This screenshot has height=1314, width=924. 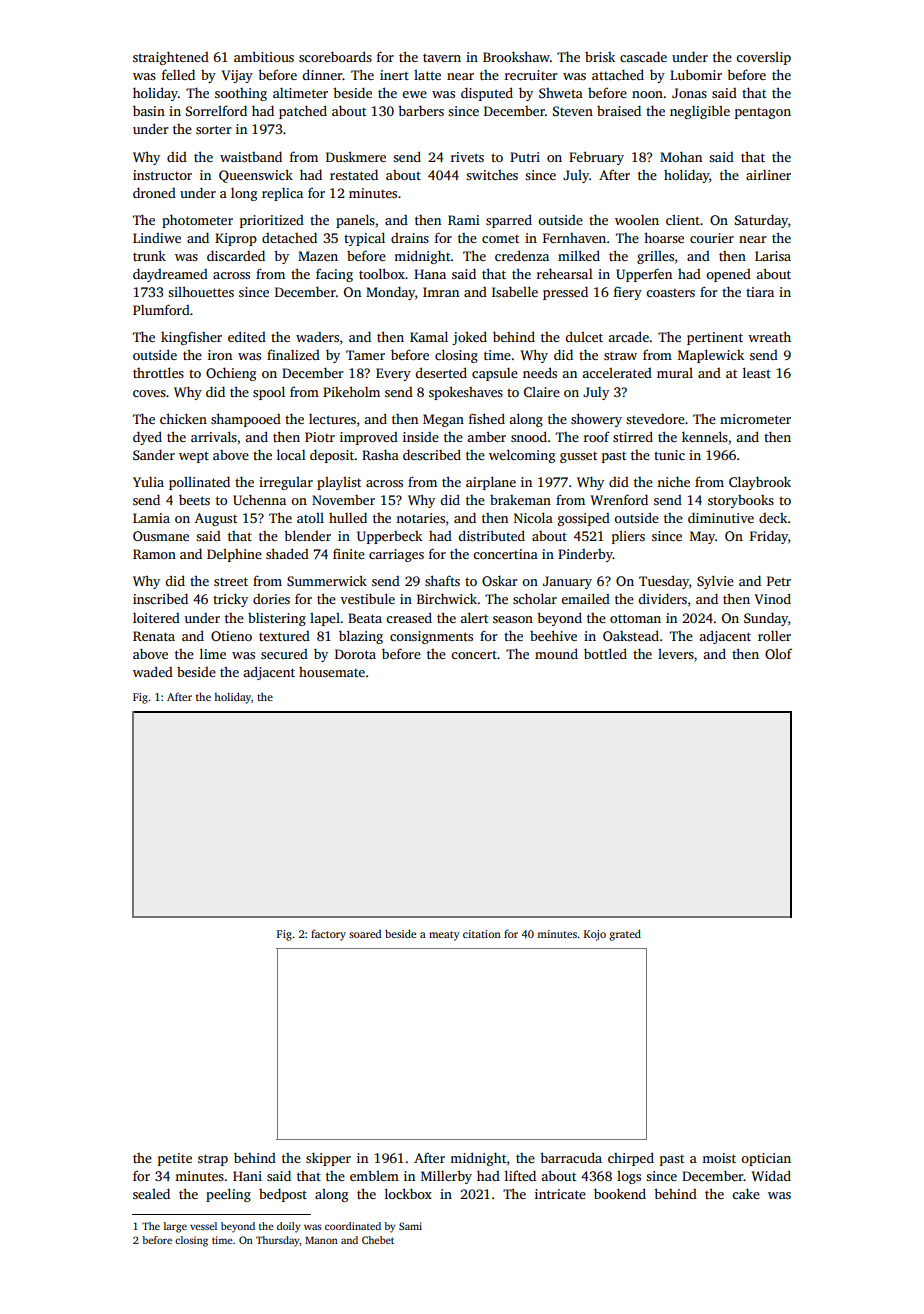 What do you see at coordinates (199, 483) in the screenshot?
I see `pollinated` at bounding box center [199, 483].
